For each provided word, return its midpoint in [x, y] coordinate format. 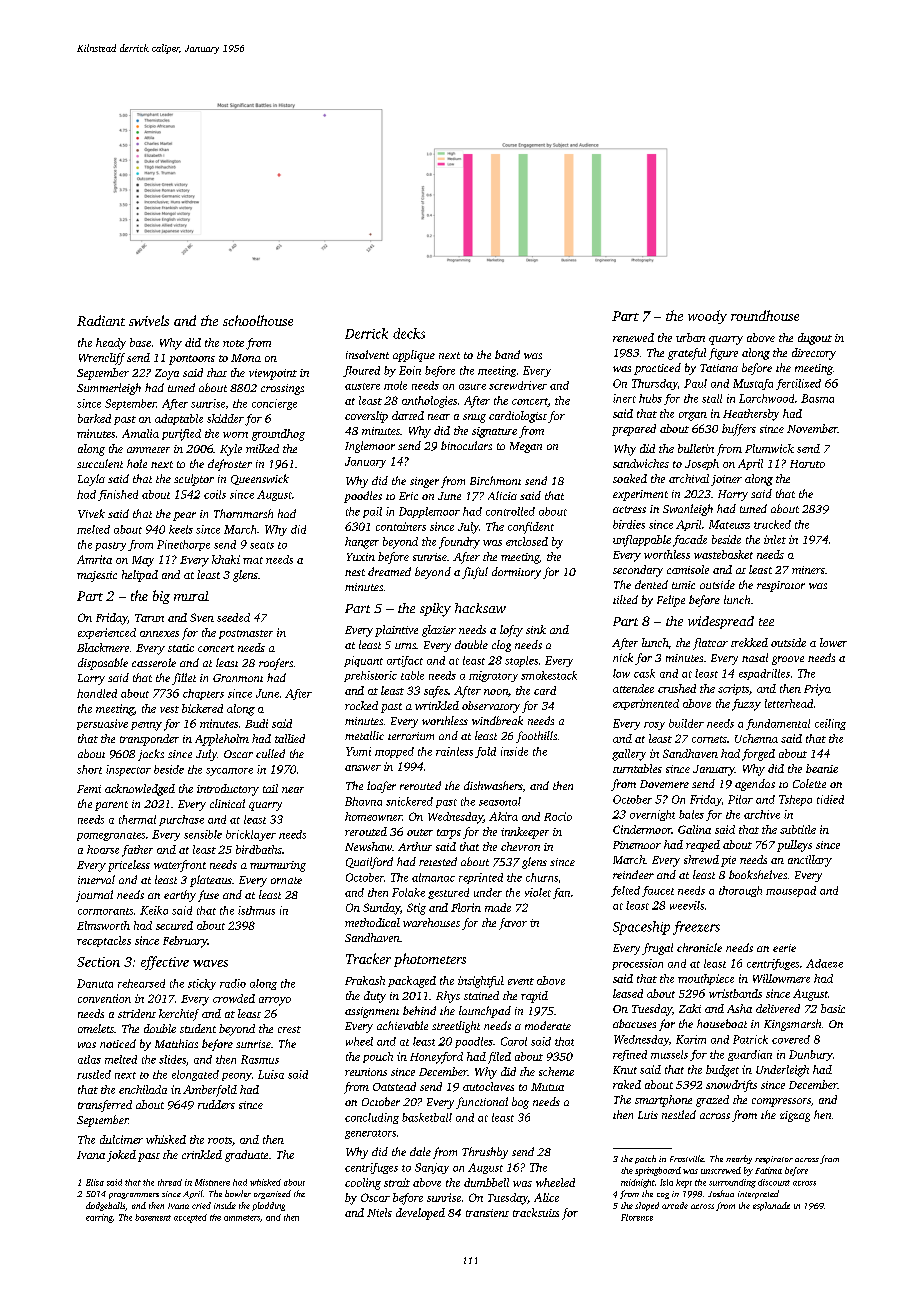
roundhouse [765, 315]
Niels [379, 1212]
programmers [134, 1196]
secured [174, 925]
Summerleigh [109, 389]
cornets [709, 739]
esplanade [771, 1206]
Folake [408, 892]
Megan [526, 447]
